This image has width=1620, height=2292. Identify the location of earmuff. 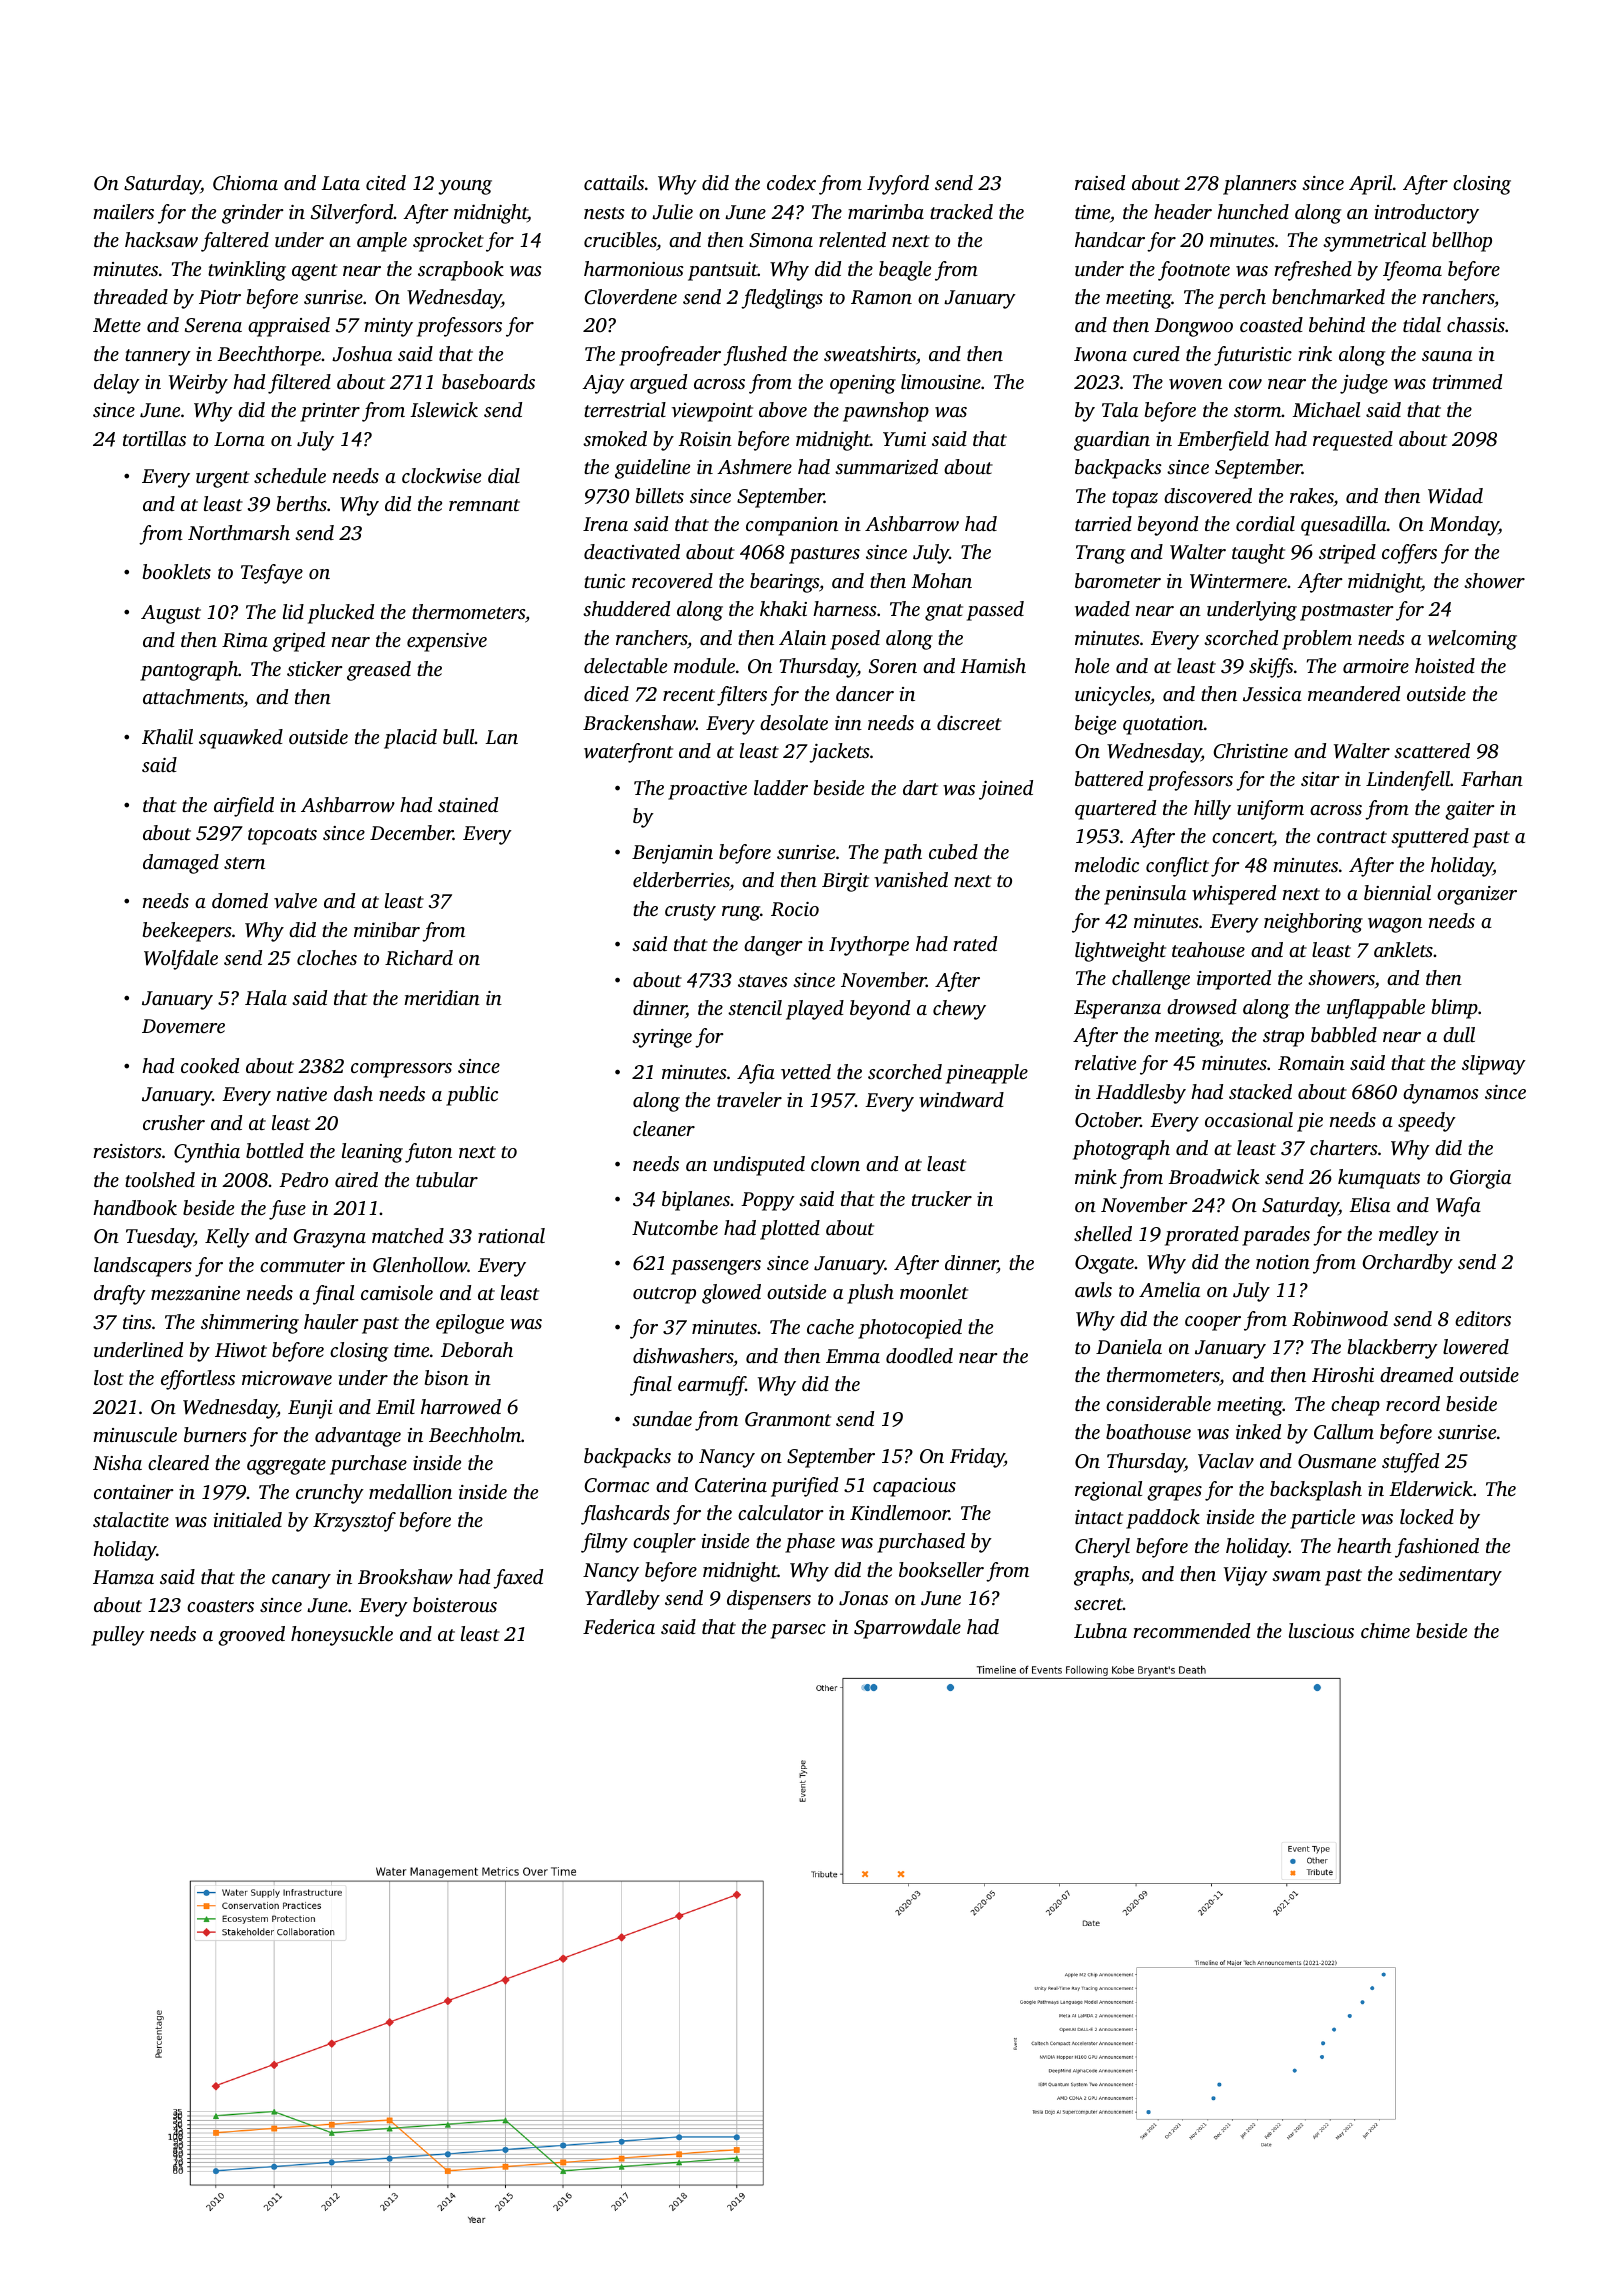
(712, 1386).
